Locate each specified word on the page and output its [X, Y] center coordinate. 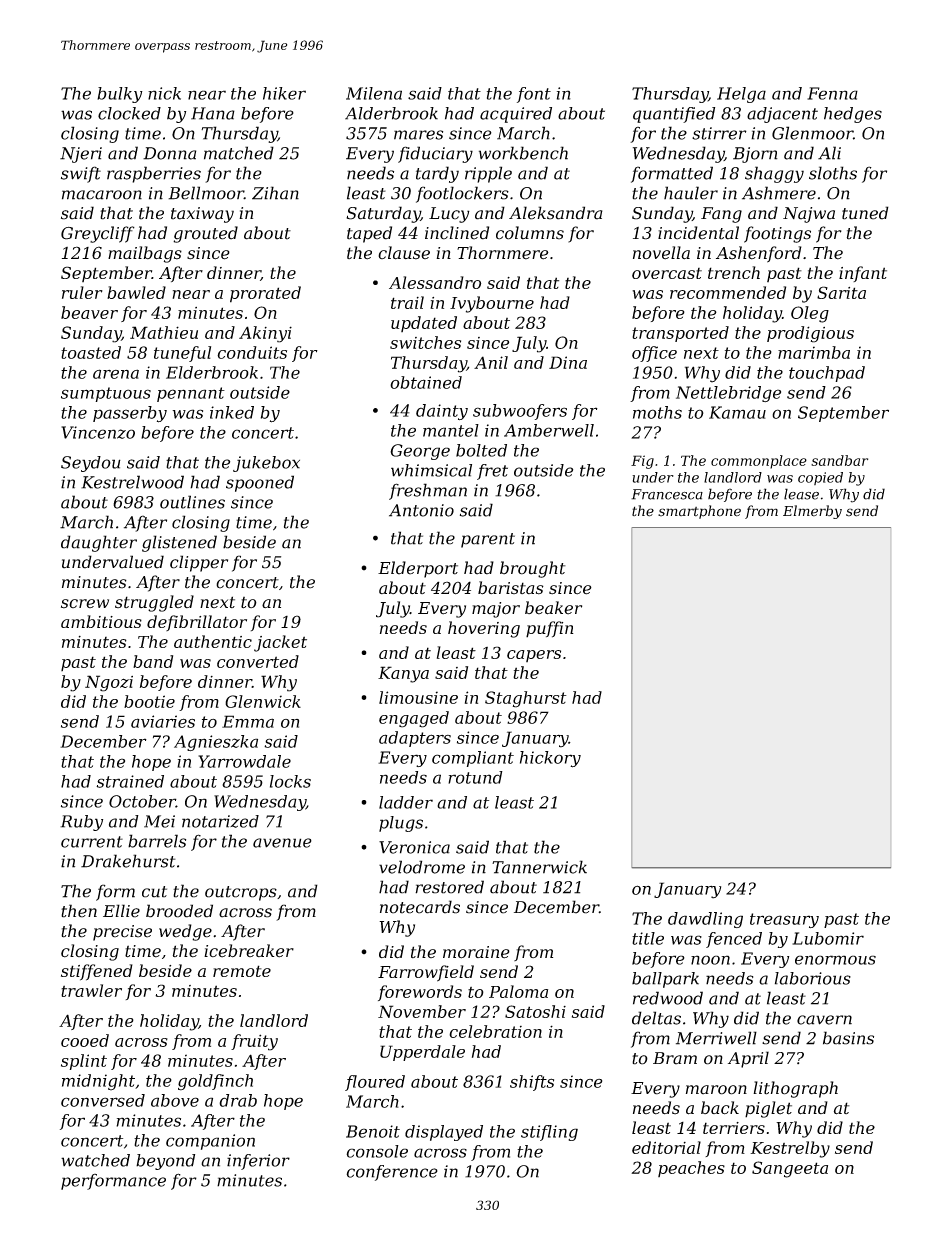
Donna [169, 153]
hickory [550, 759]
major [496, 610]
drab [238, 1100]
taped [369, 234]
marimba [814, 352]
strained [130, 781]
